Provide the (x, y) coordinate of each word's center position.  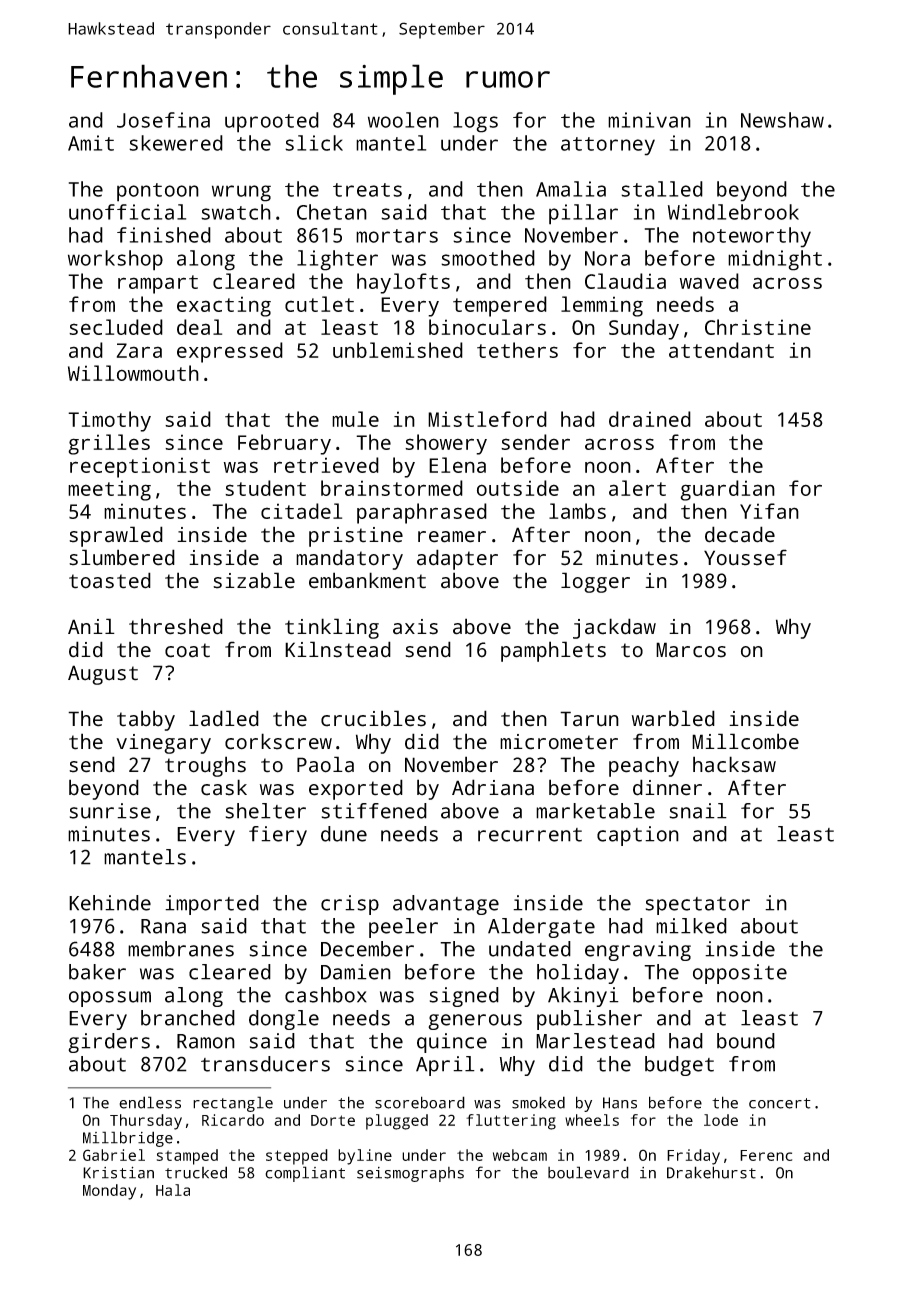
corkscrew (278, 741)
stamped (187, 1157)
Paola (325, 764)
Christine (758, 327)
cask (224, 787)
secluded (116, 327)
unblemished (398, 350)
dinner (667, 787)
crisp (350, 905)
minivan (649, 120)
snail (698, 811)
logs (475, 122)
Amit (91, 143)
